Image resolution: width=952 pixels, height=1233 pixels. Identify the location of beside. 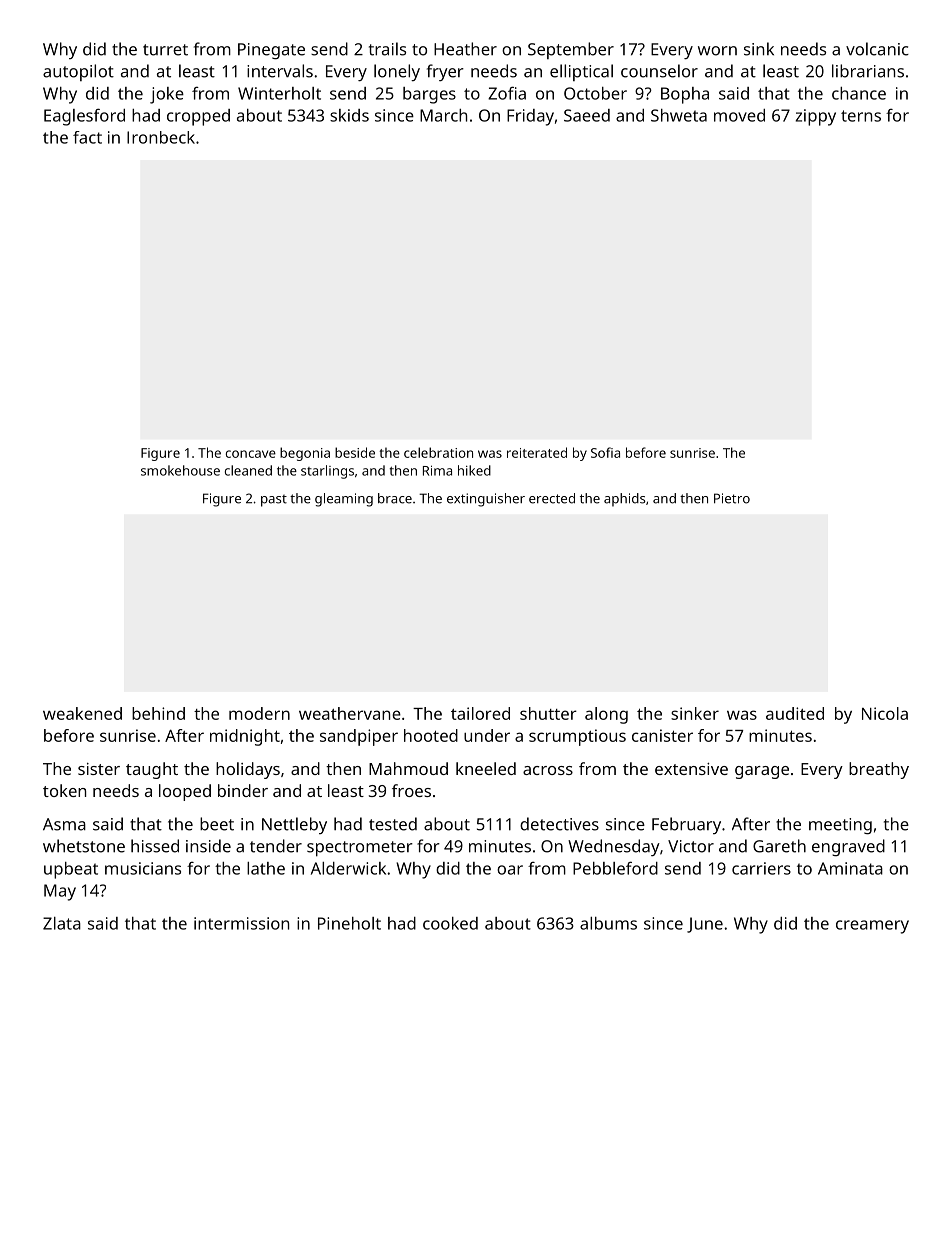
(355, 452).
